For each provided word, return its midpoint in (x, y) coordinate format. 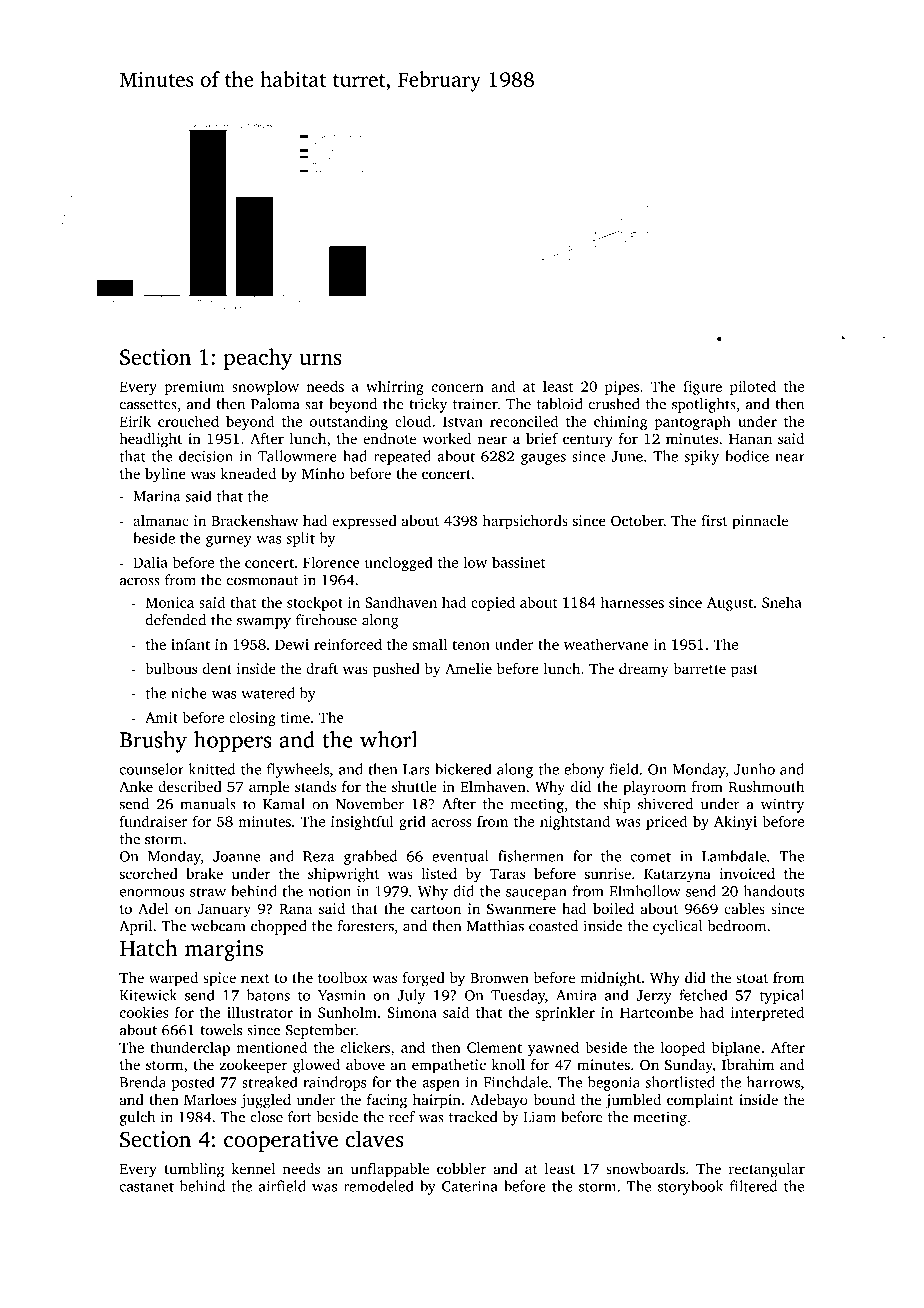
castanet (147, 1187)
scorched (149, 873)
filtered (753, 1186)
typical (782, 996)
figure (702, 387)
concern (458, 388)
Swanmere (521, 908)
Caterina (470, 1186)
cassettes (148, 405)
